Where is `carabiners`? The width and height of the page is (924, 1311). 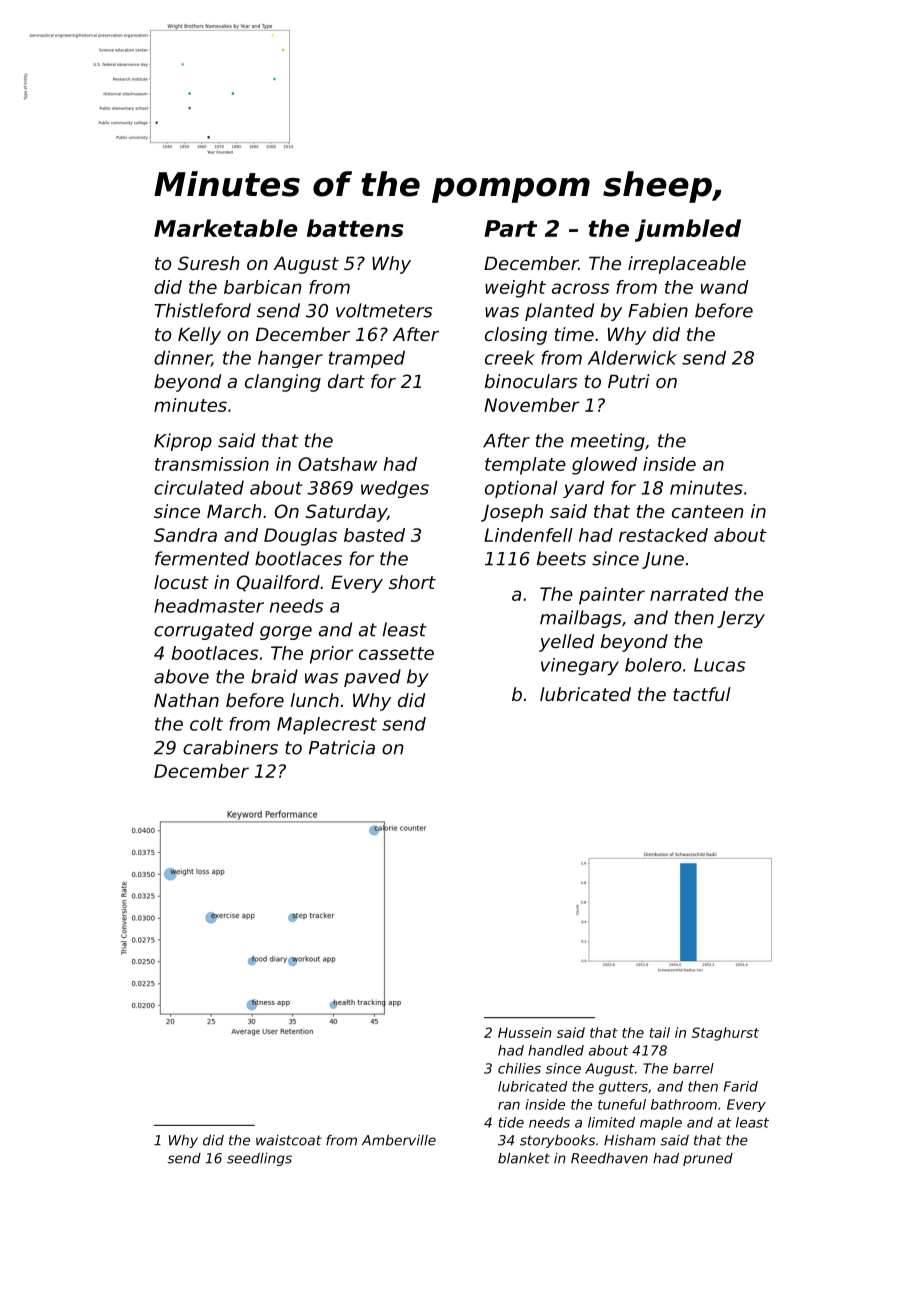
carabiners is located at coordinates (230, 747).
